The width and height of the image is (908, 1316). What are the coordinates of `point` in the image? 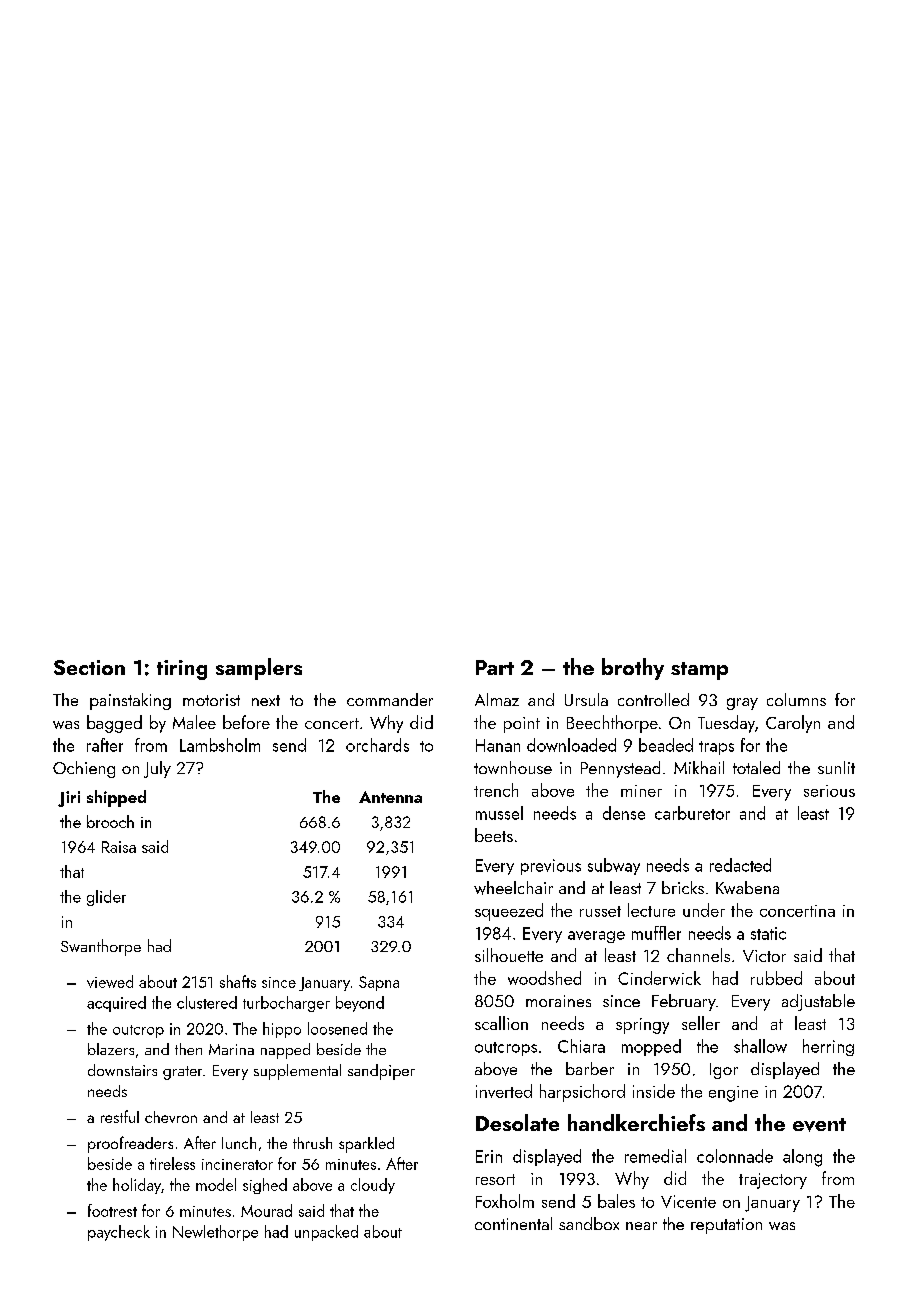 It's located at (522, 725).
